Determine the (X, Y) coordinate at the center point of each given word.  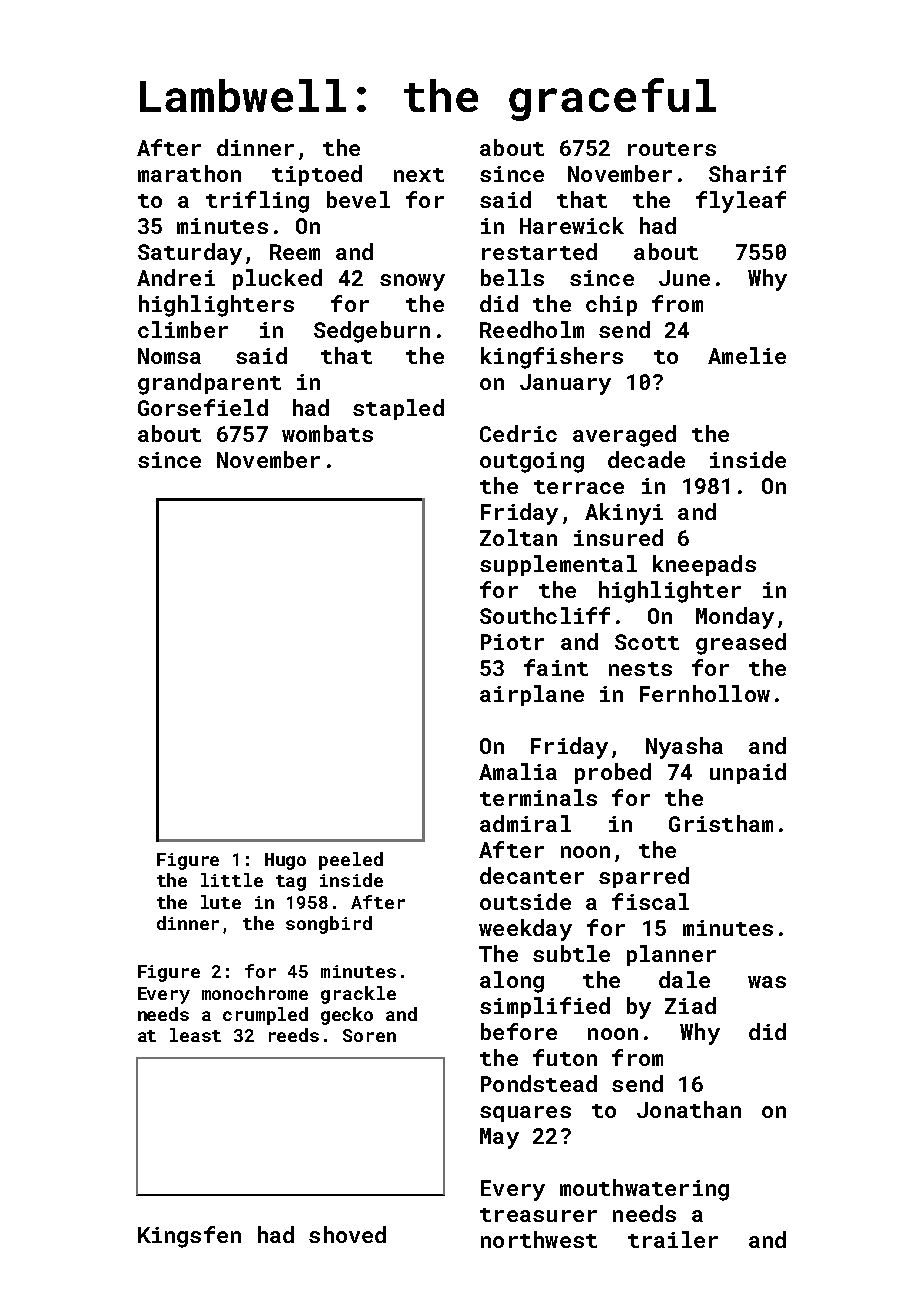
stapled (398, 409)
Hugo (285, 861)
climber (183, 329)
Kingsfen (189, 1237)
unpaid (748, 773)
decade (646, 459)
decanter (532, 875)
